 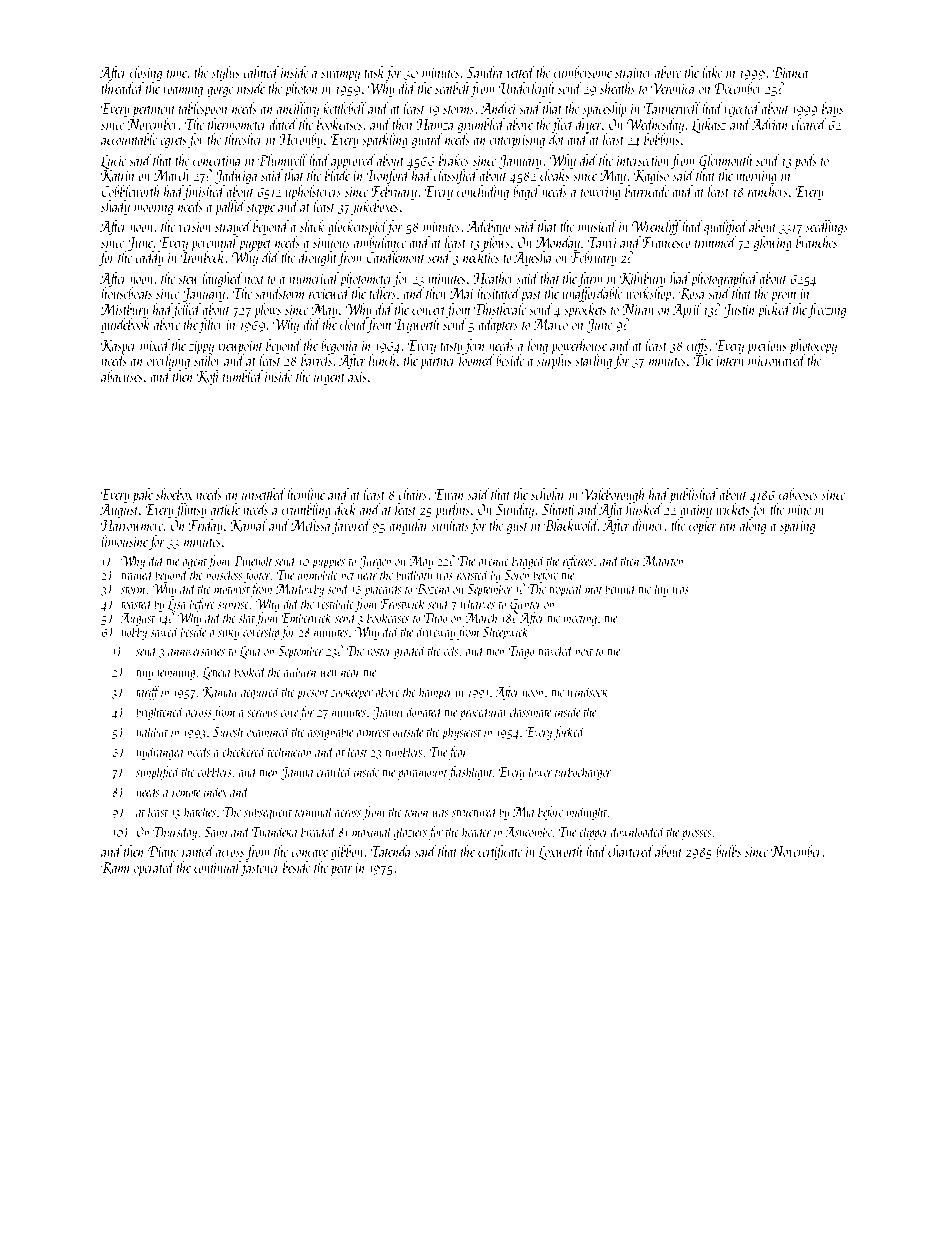 What do you see at coordinates (728, 851) in the page?
I see `bulbs` at bounding box center [728, 851].
